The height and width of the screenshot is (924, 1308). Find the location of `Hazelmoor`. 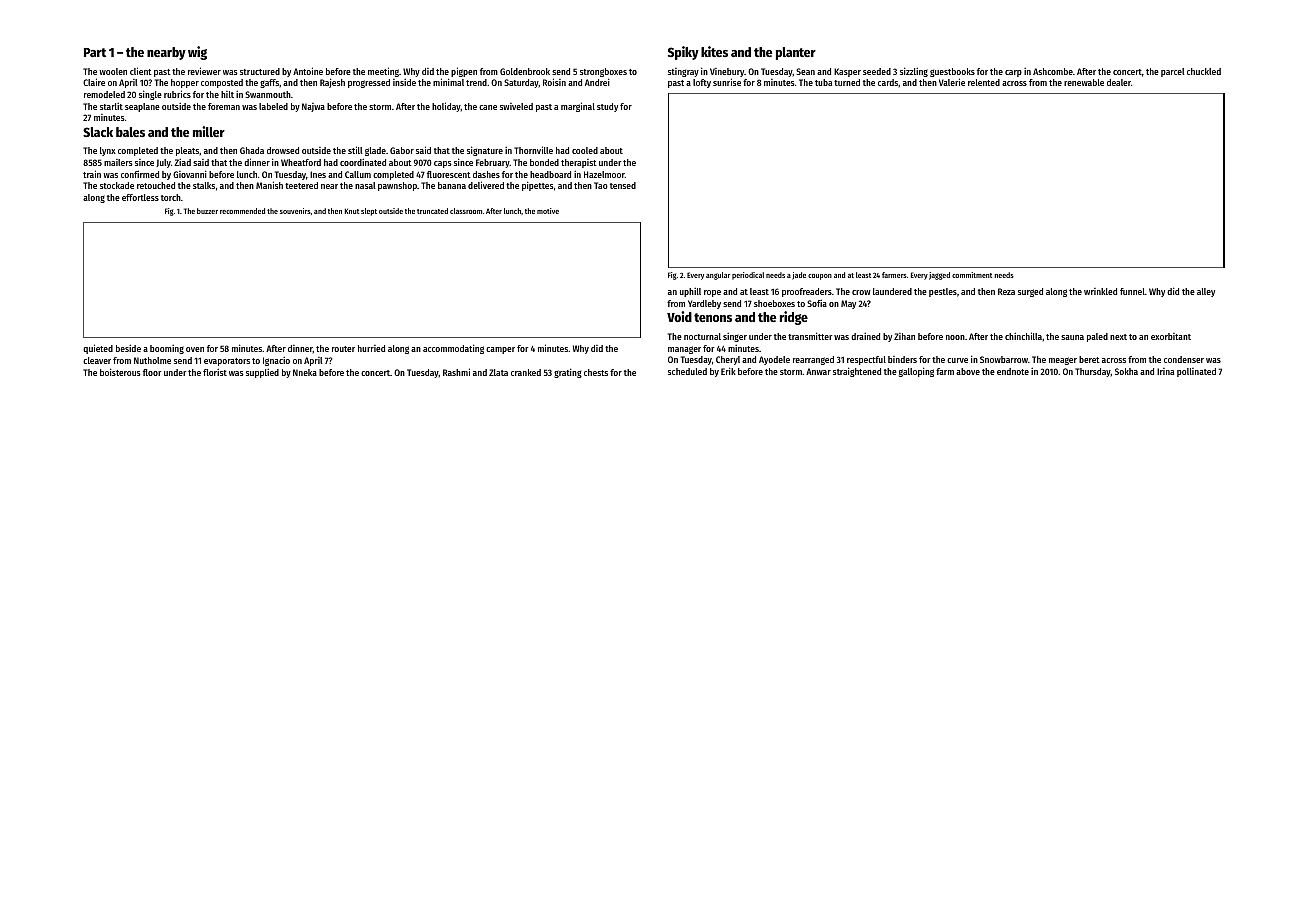

Hazelmoor is located at coordinates (604, 174).
